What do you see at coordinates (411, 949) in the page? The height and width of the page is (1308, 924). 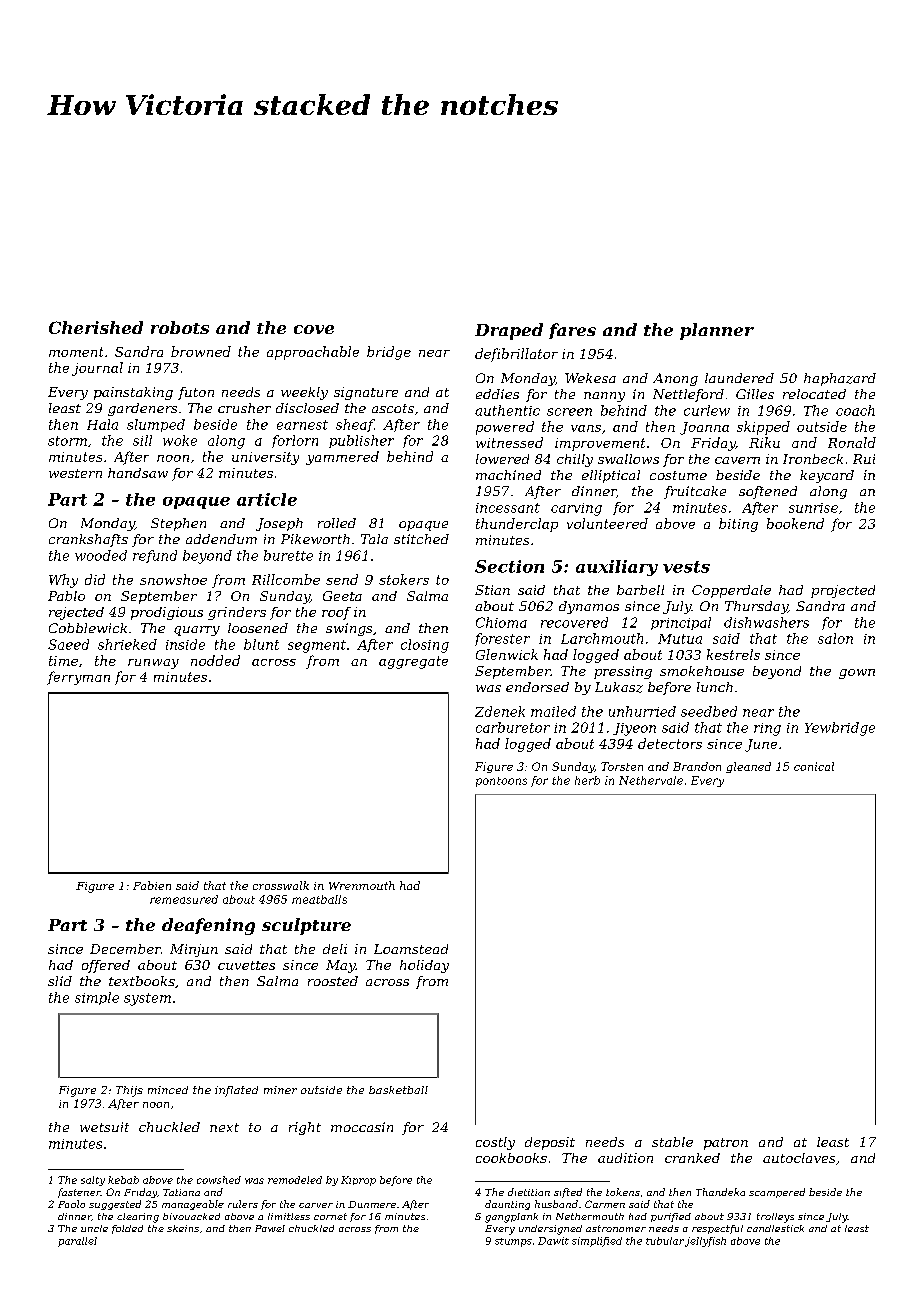 I see `Loamstead` at bounding box center [411, 949].
